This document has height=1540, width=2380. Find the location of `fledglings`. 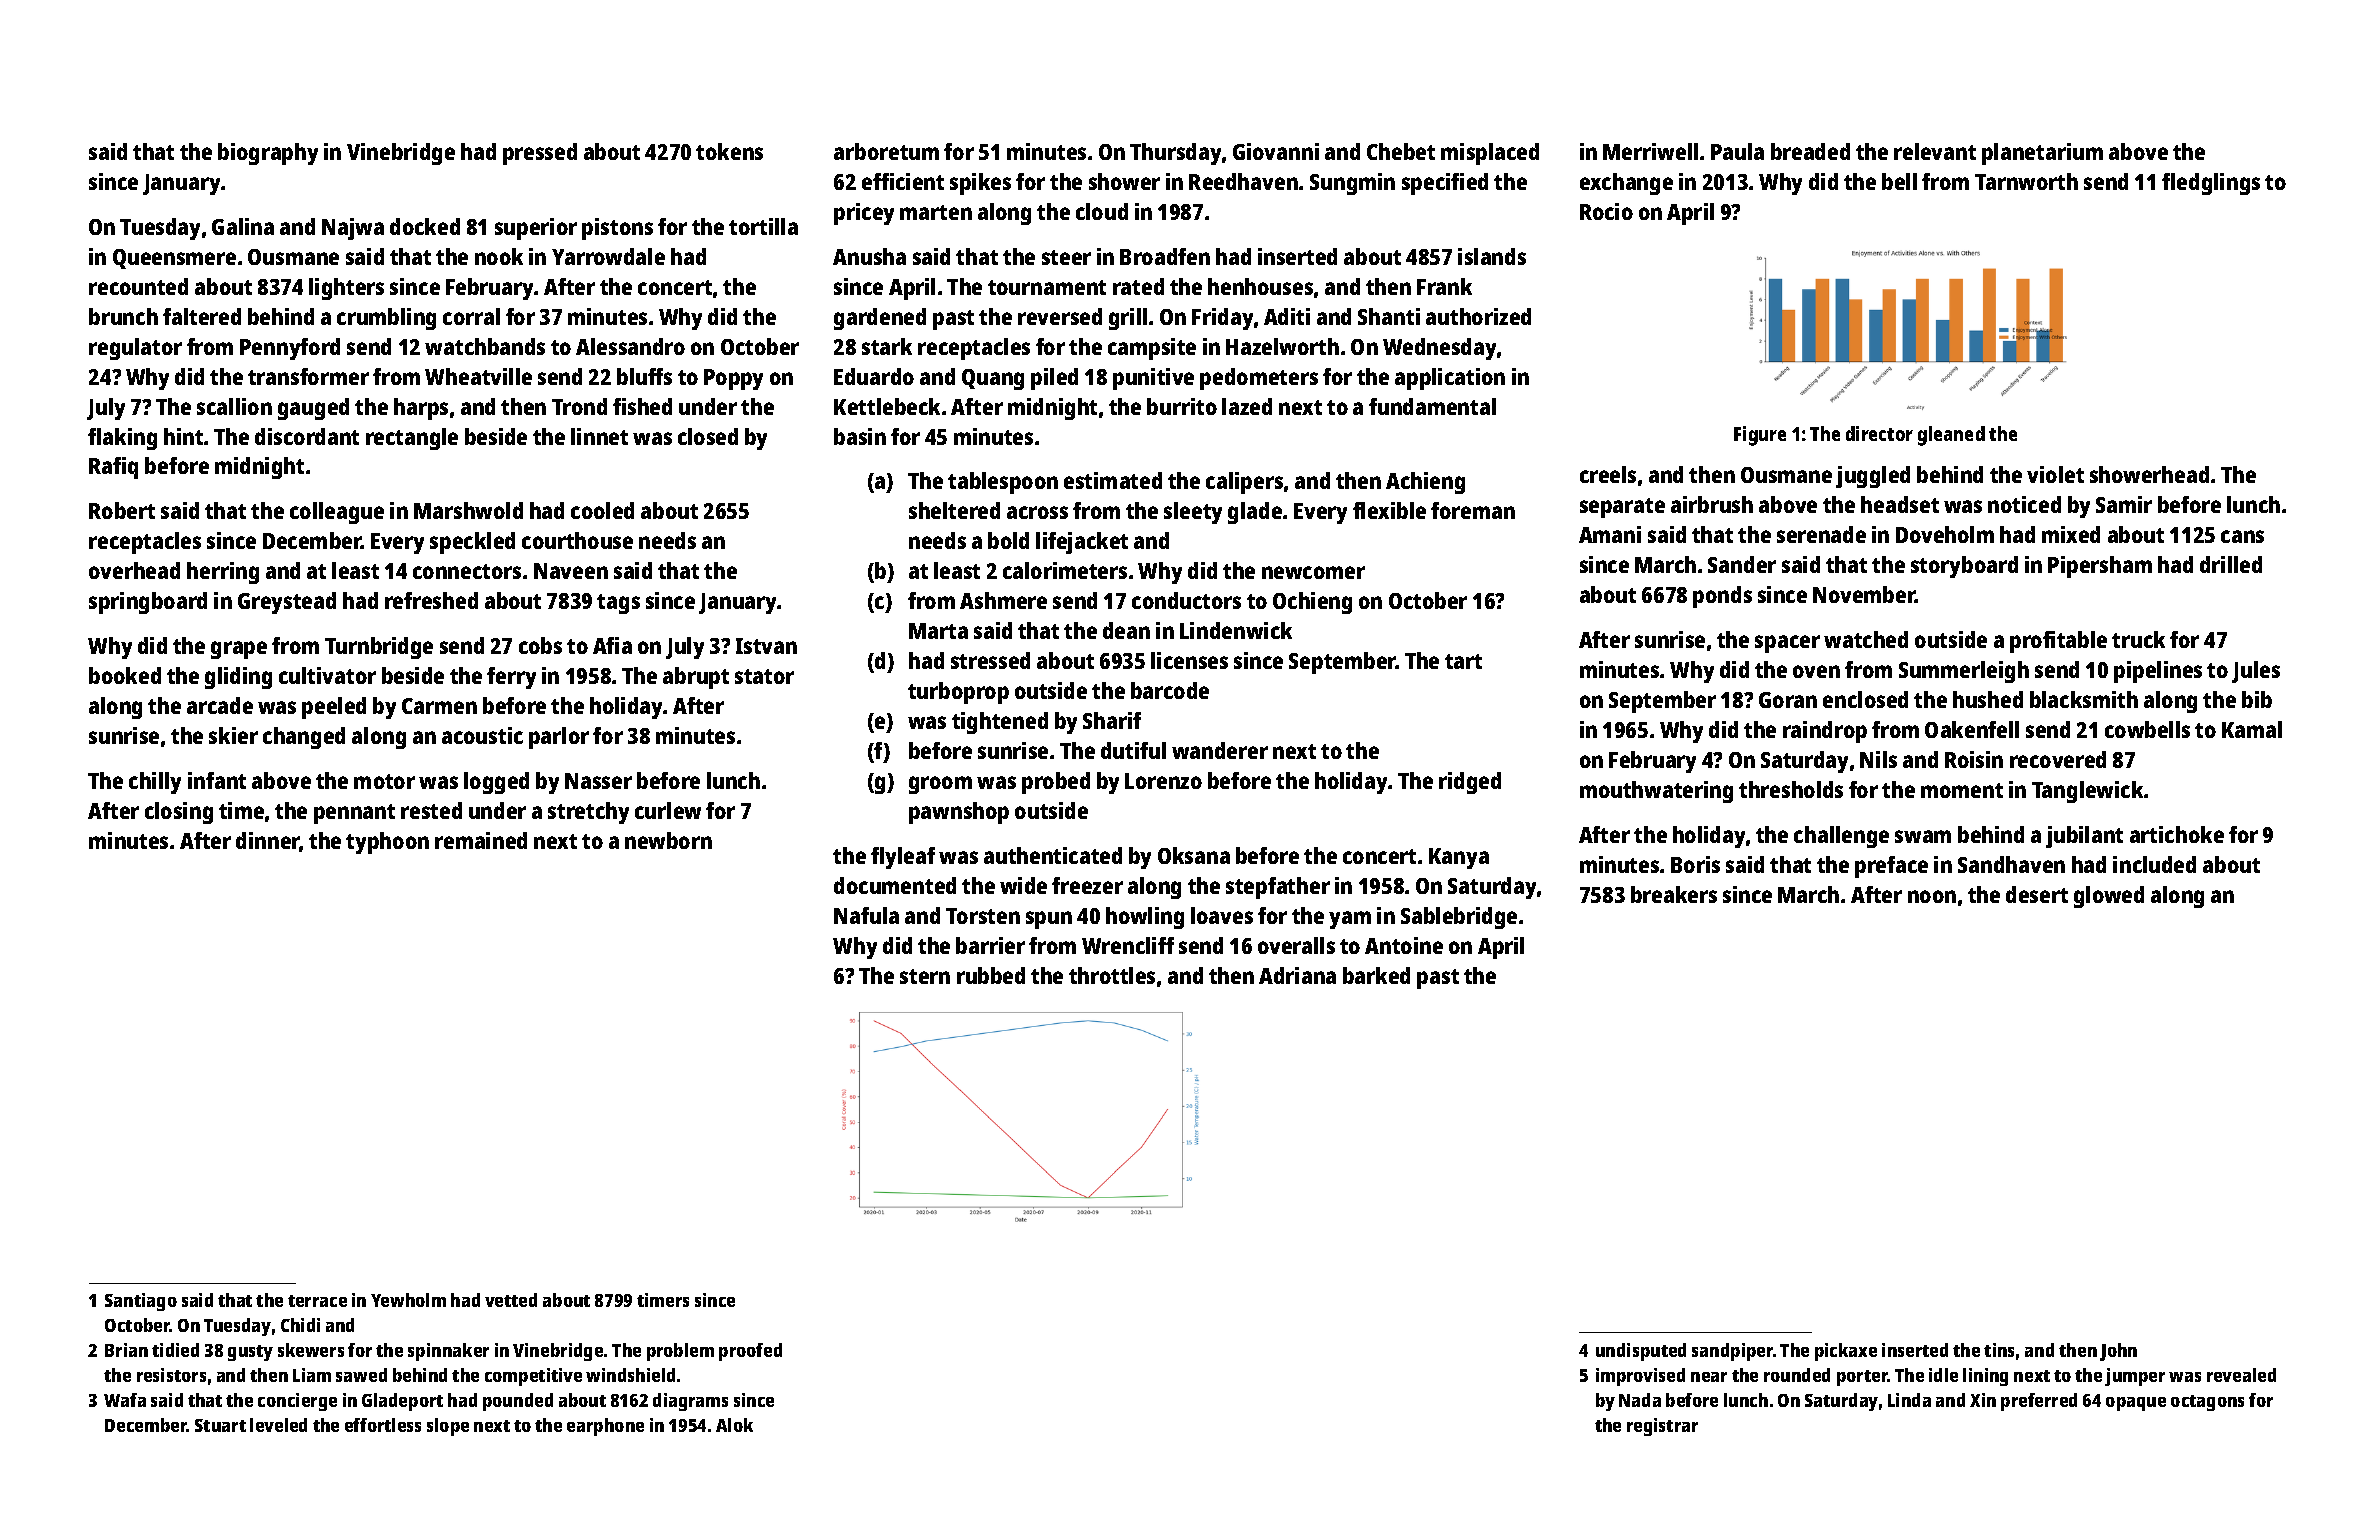

fledglings is located at coordinates (2211, 184).
